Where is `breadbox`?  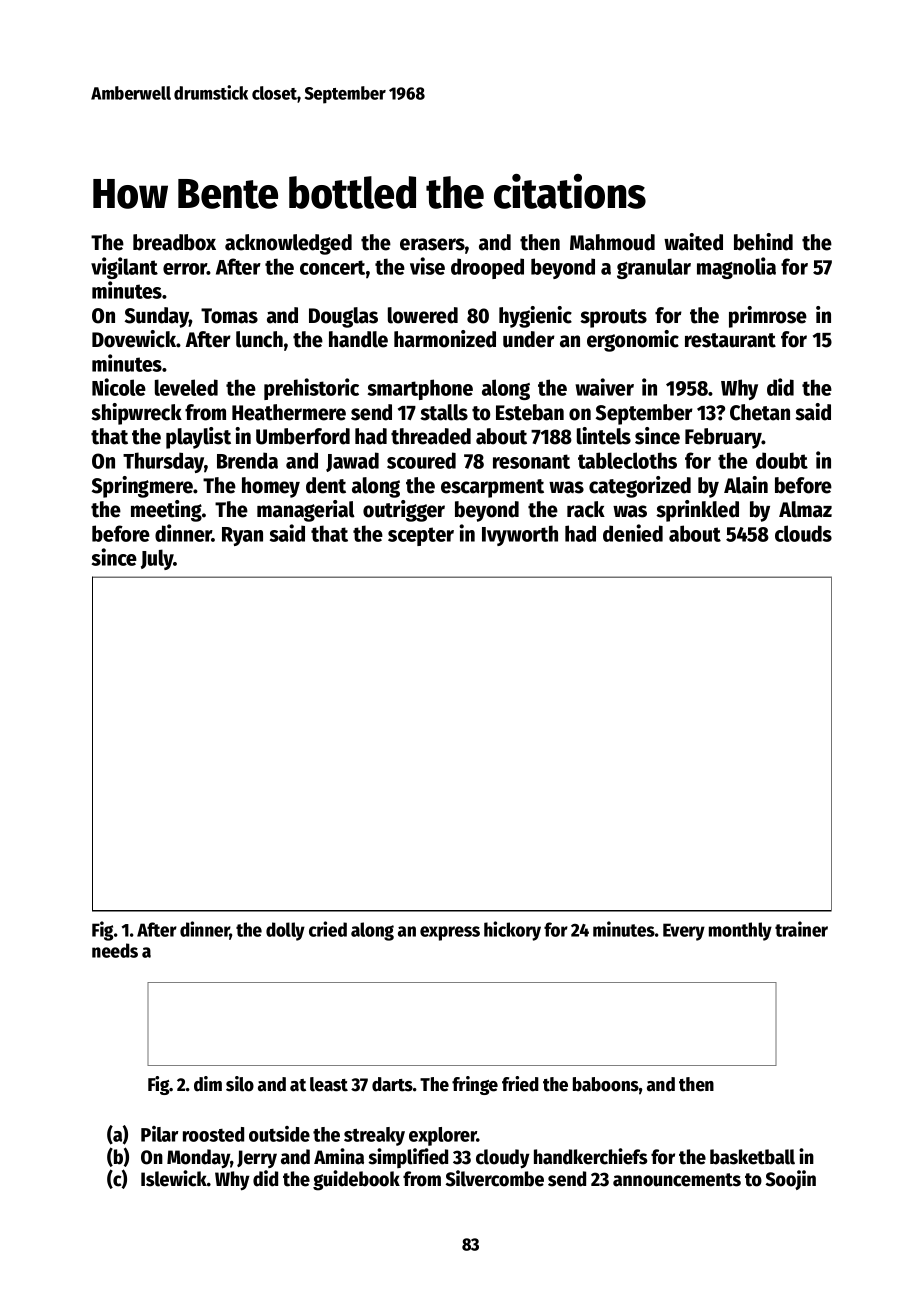 breadbox is located at coordinates (174, 242).
